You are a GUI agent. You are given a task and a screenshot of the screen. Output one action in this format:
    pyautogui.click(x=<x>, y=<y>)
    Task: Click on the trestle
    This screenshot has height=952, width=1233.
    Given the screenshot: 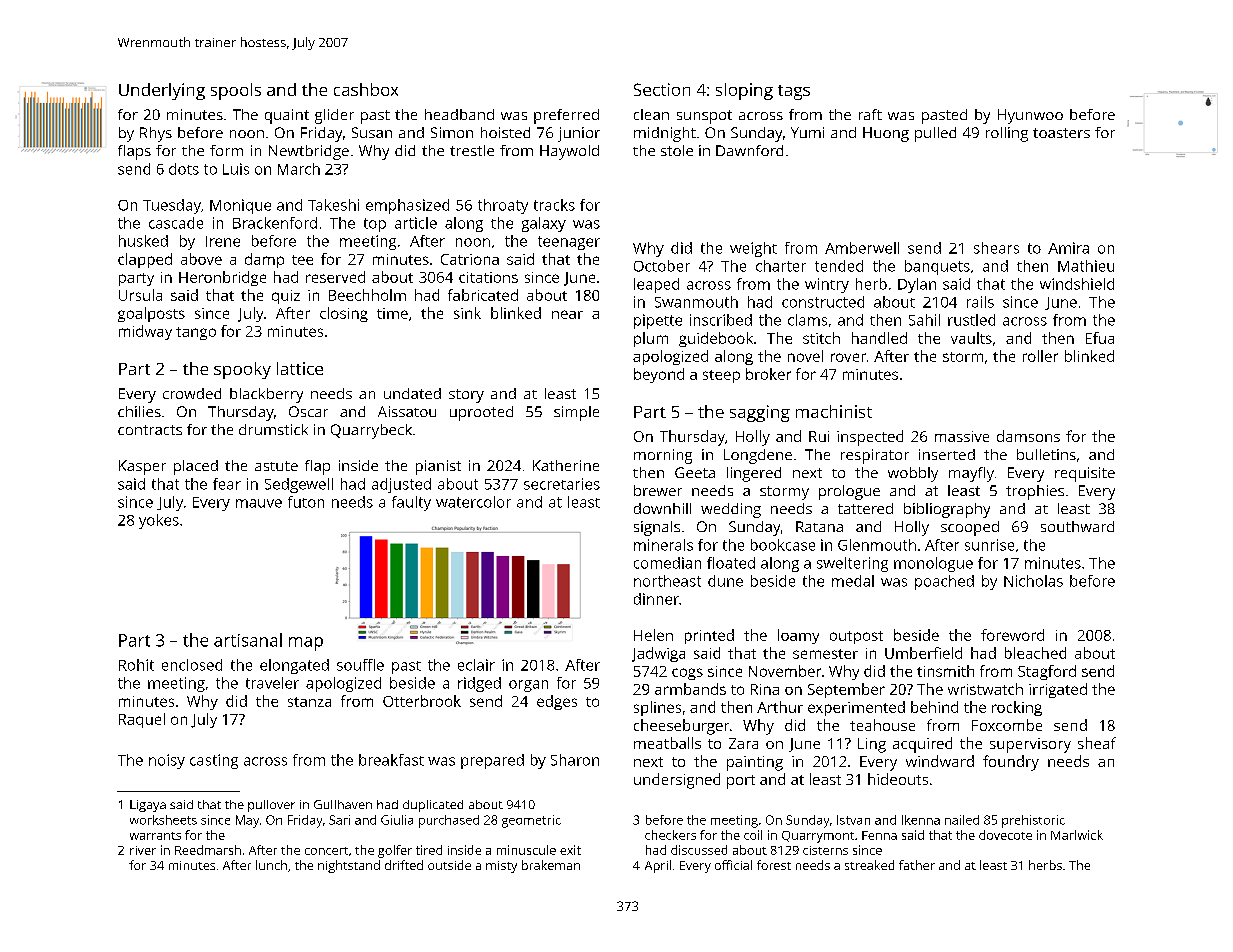 What is the action you would take?
    pyautogui.click(x=472, y=150)
